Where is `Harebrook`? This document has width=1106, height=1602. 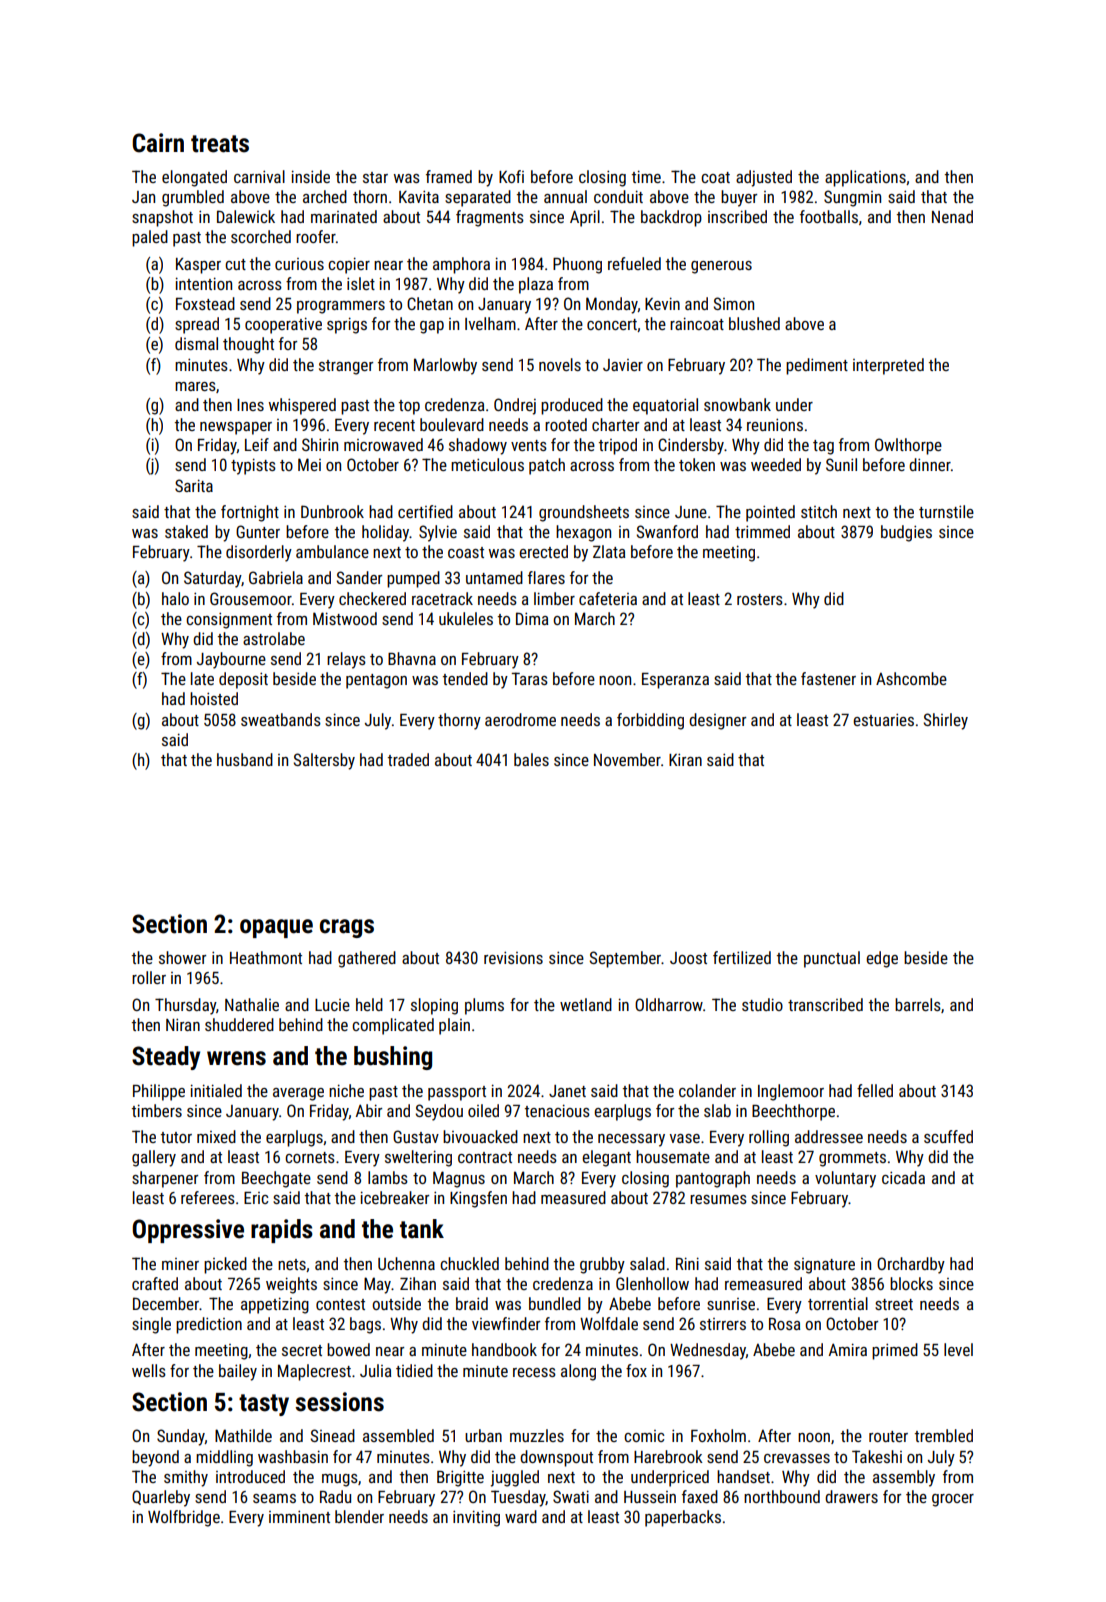
Harebrook is located at coordinates (668, 1456).
